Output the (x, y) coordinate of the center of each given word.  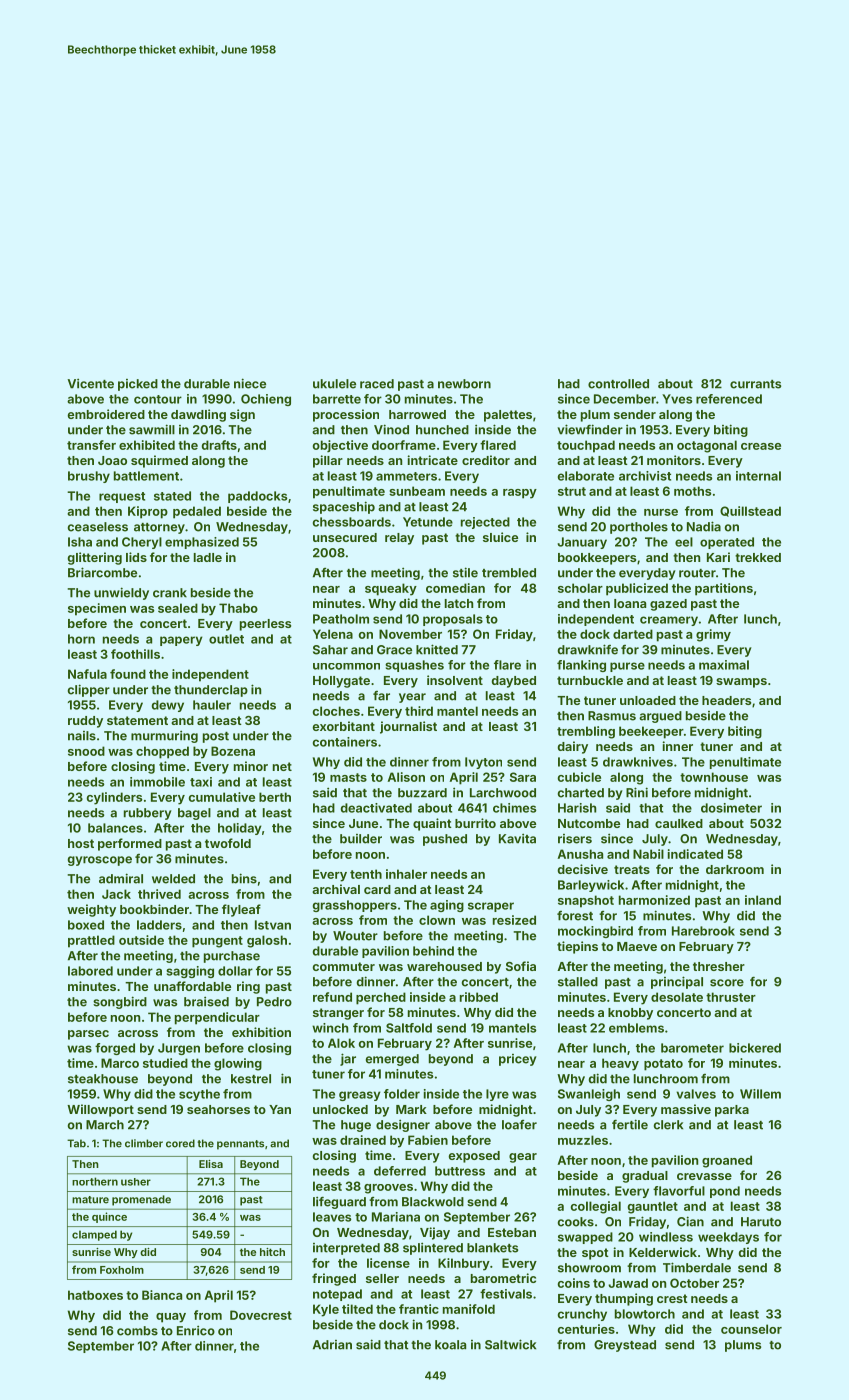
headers (726, 700)
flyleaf (241, 910)
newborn (464, 384)
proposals (453, 620)
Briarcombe (102, 572)
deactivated (376, 808)
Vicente (90, 383)
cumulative (222, 797)
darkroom (735, 869)
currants (755, 384)
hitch (272, 1252)
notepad (337, 1295)
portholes (639, 528)
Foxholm (122, 1270)
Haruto (761, 1222)
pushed (445, 840)
